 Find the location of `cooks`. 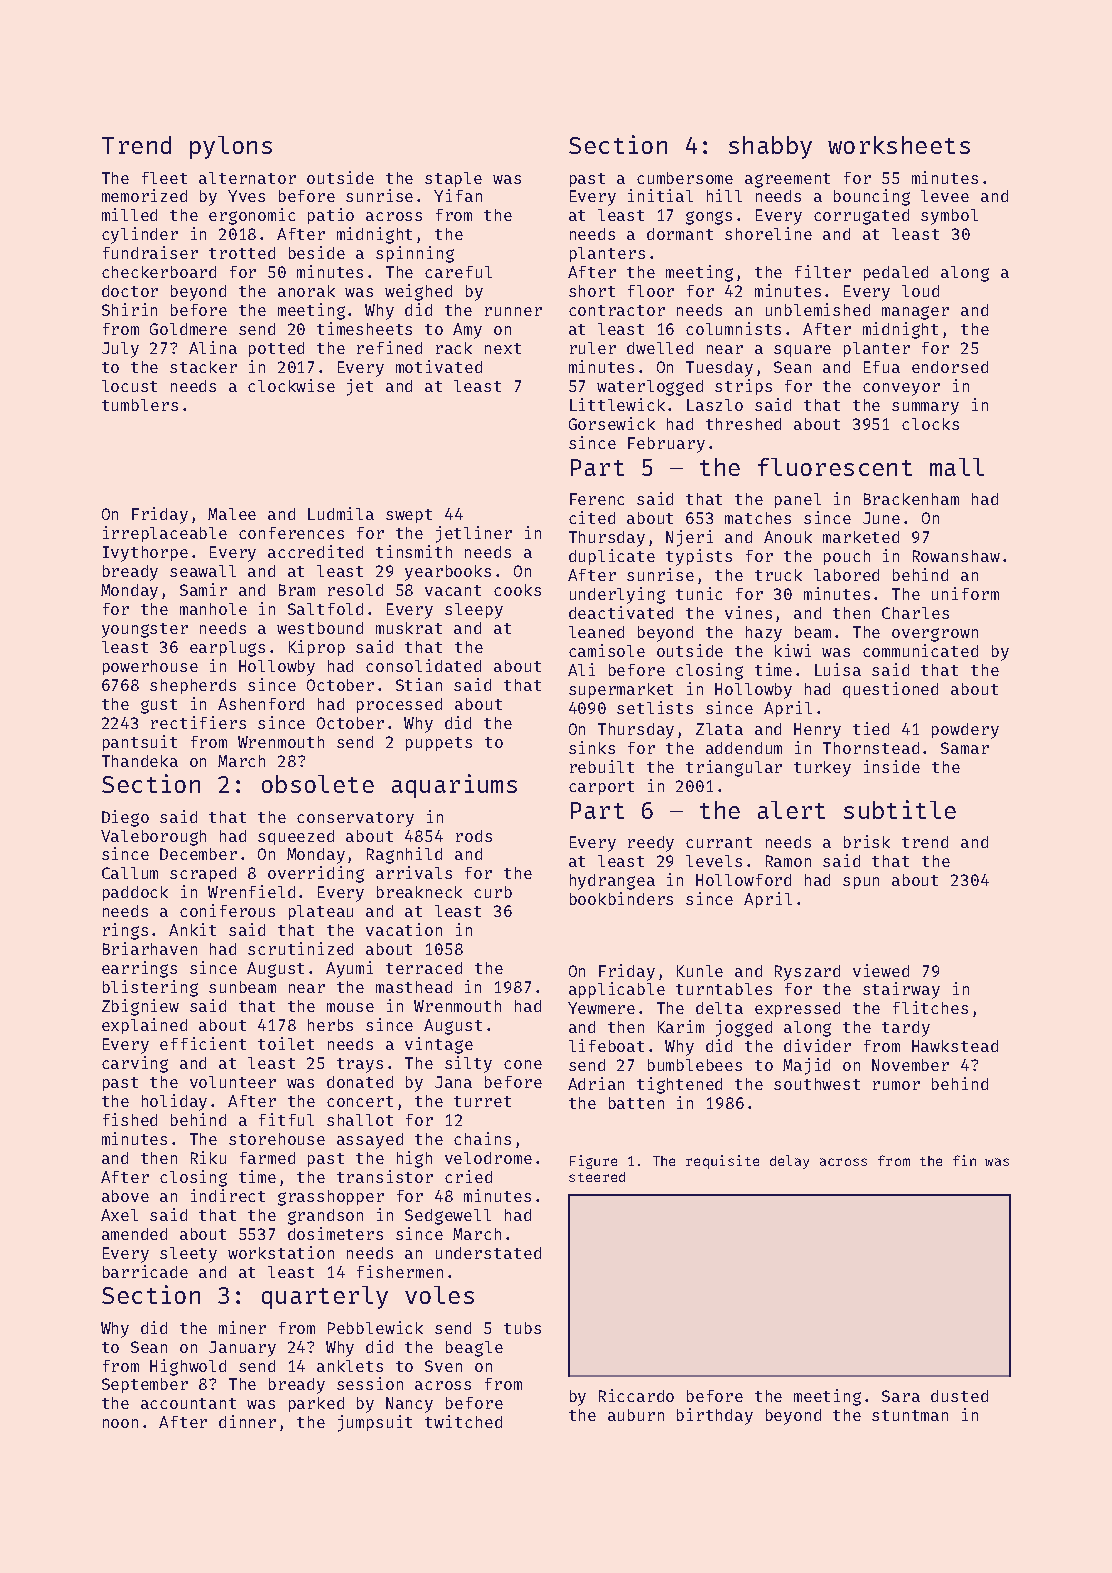

cooks is located at coordinates (517, 590).
